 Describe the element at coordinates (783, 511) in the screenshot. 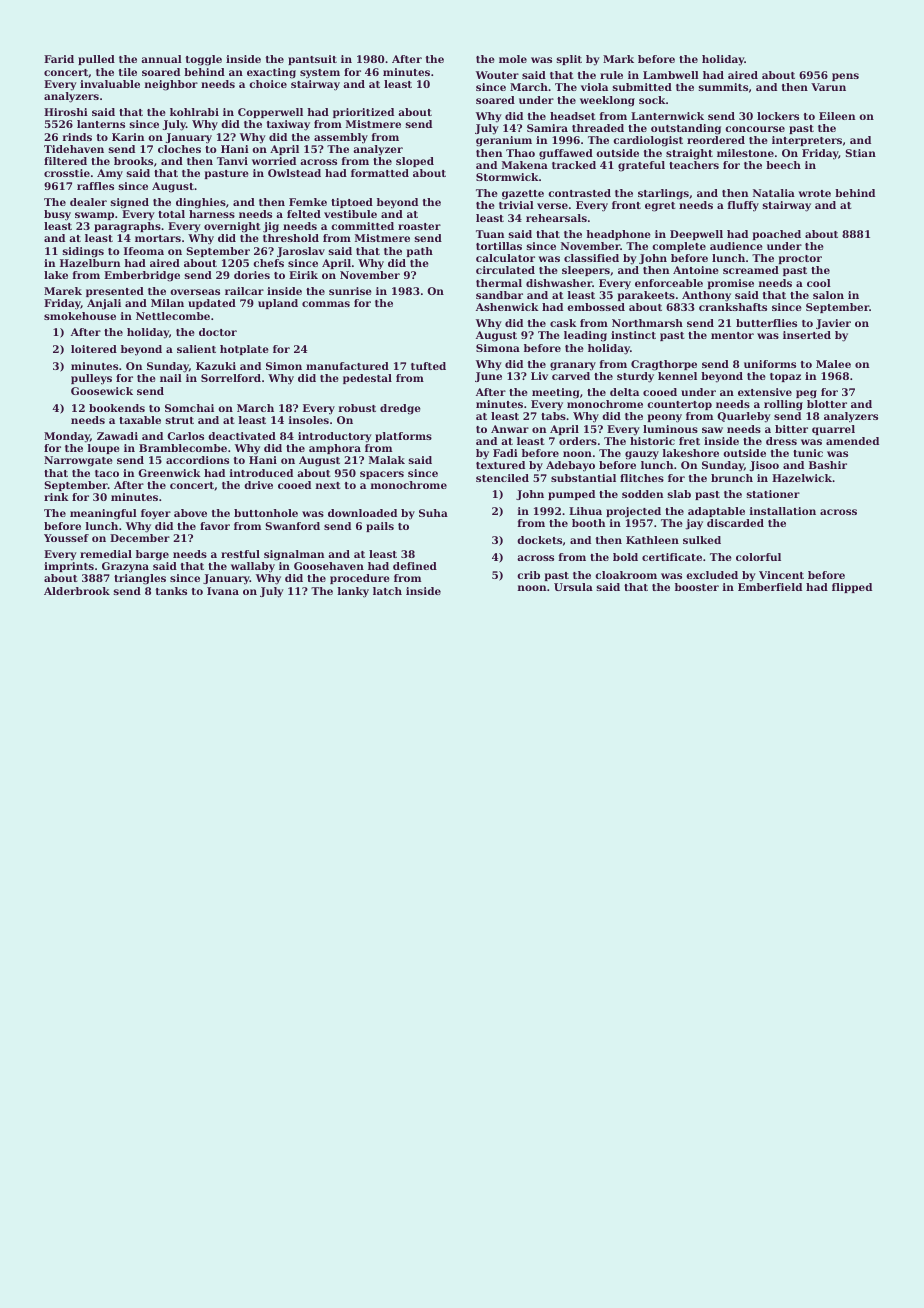

I see `installation` at that location.
